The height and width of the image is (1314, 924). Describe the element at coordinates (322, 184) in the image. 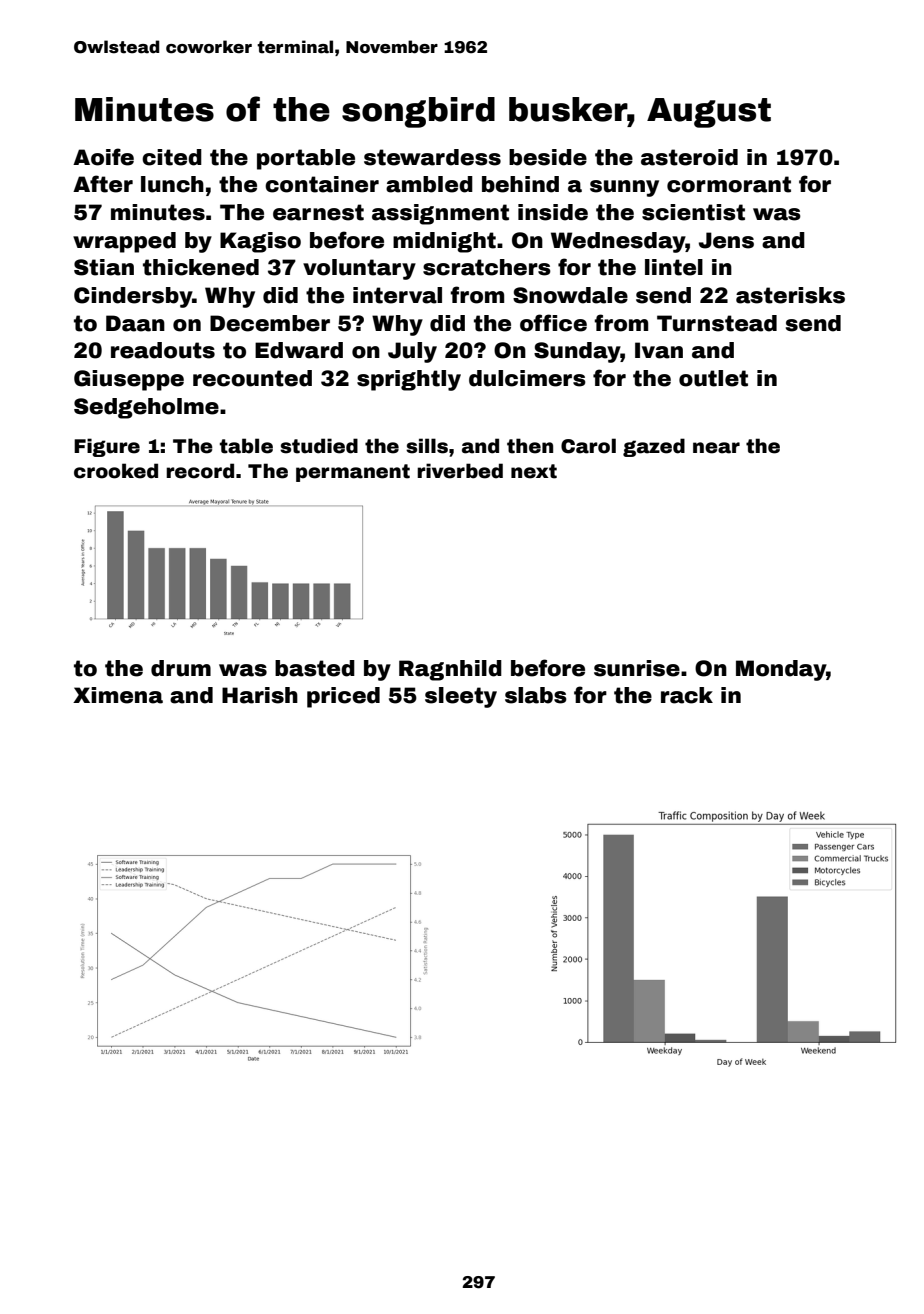

I see `container` at that location.
